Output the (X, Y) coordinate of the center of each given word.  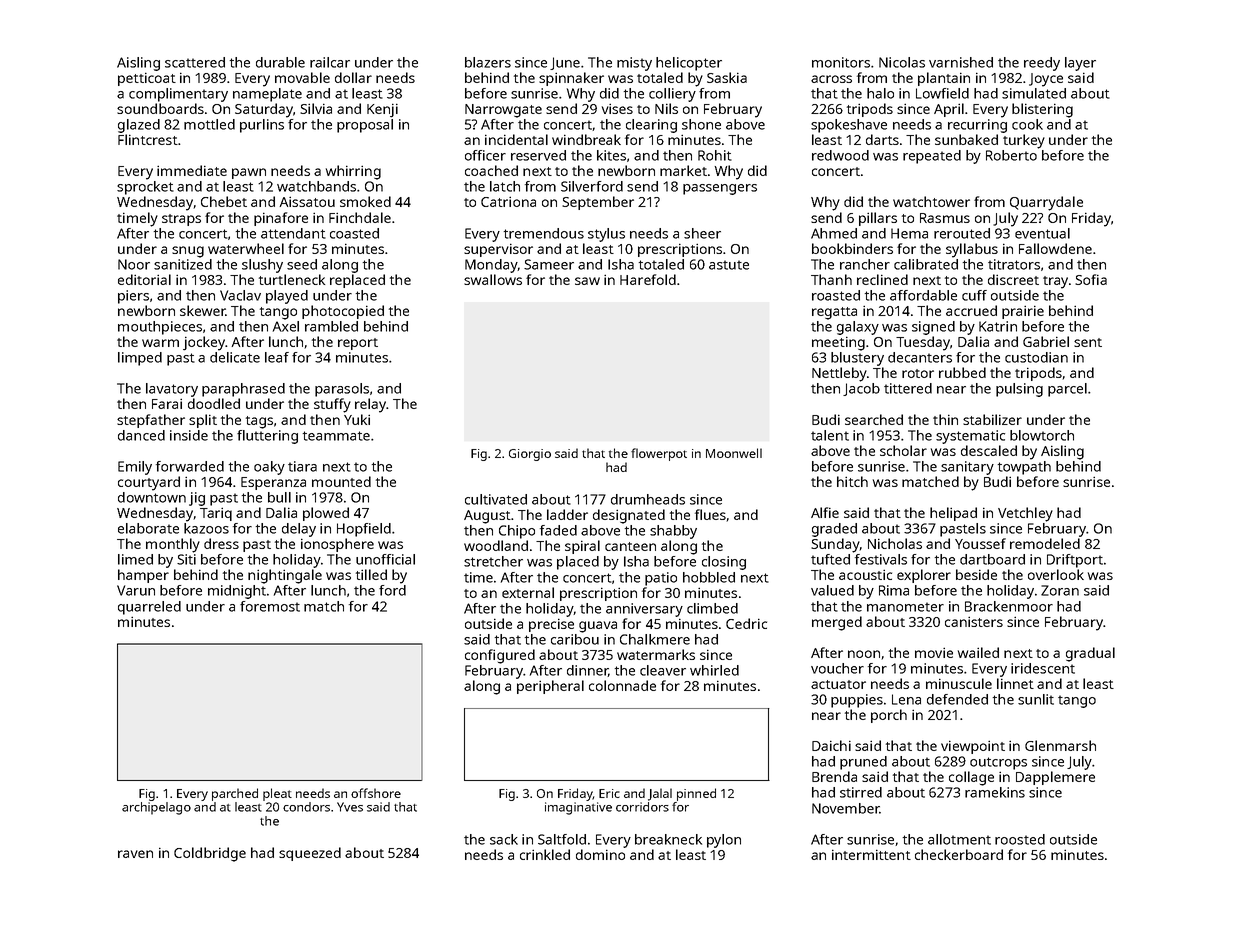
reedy (1042, 64)
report (358, 344)
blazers (488, 62)
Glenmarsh (1060, 745)
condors (306, 807)
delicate (235, 357)
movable (302, 77)
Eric (609, 793)
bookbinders (852, 248)
